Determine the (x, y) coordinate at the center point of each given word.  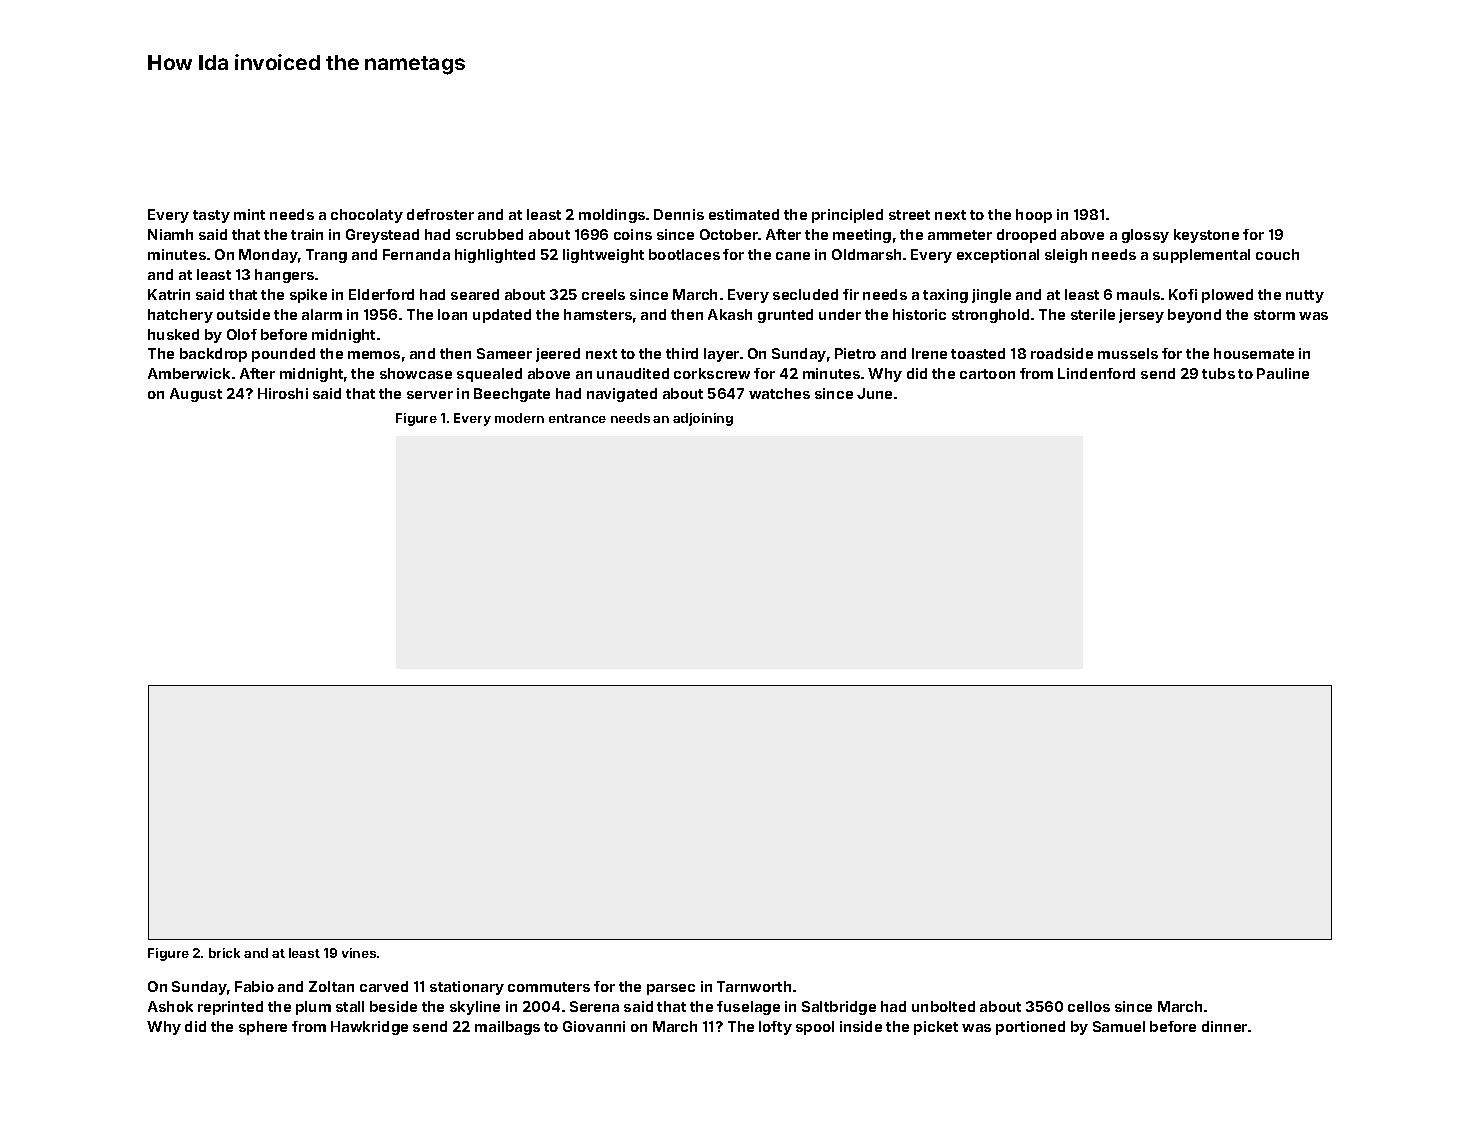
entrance (577, 418)
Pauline (1283, 373)
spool (815, 1028)
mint (249, 214)
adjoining (703, 419)
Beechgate (512, 395)
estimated (744, 214)
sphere (263, 1028)
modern (519, 418)
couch (1277, 254)
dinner (1224, 1026)
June (874, 393)
